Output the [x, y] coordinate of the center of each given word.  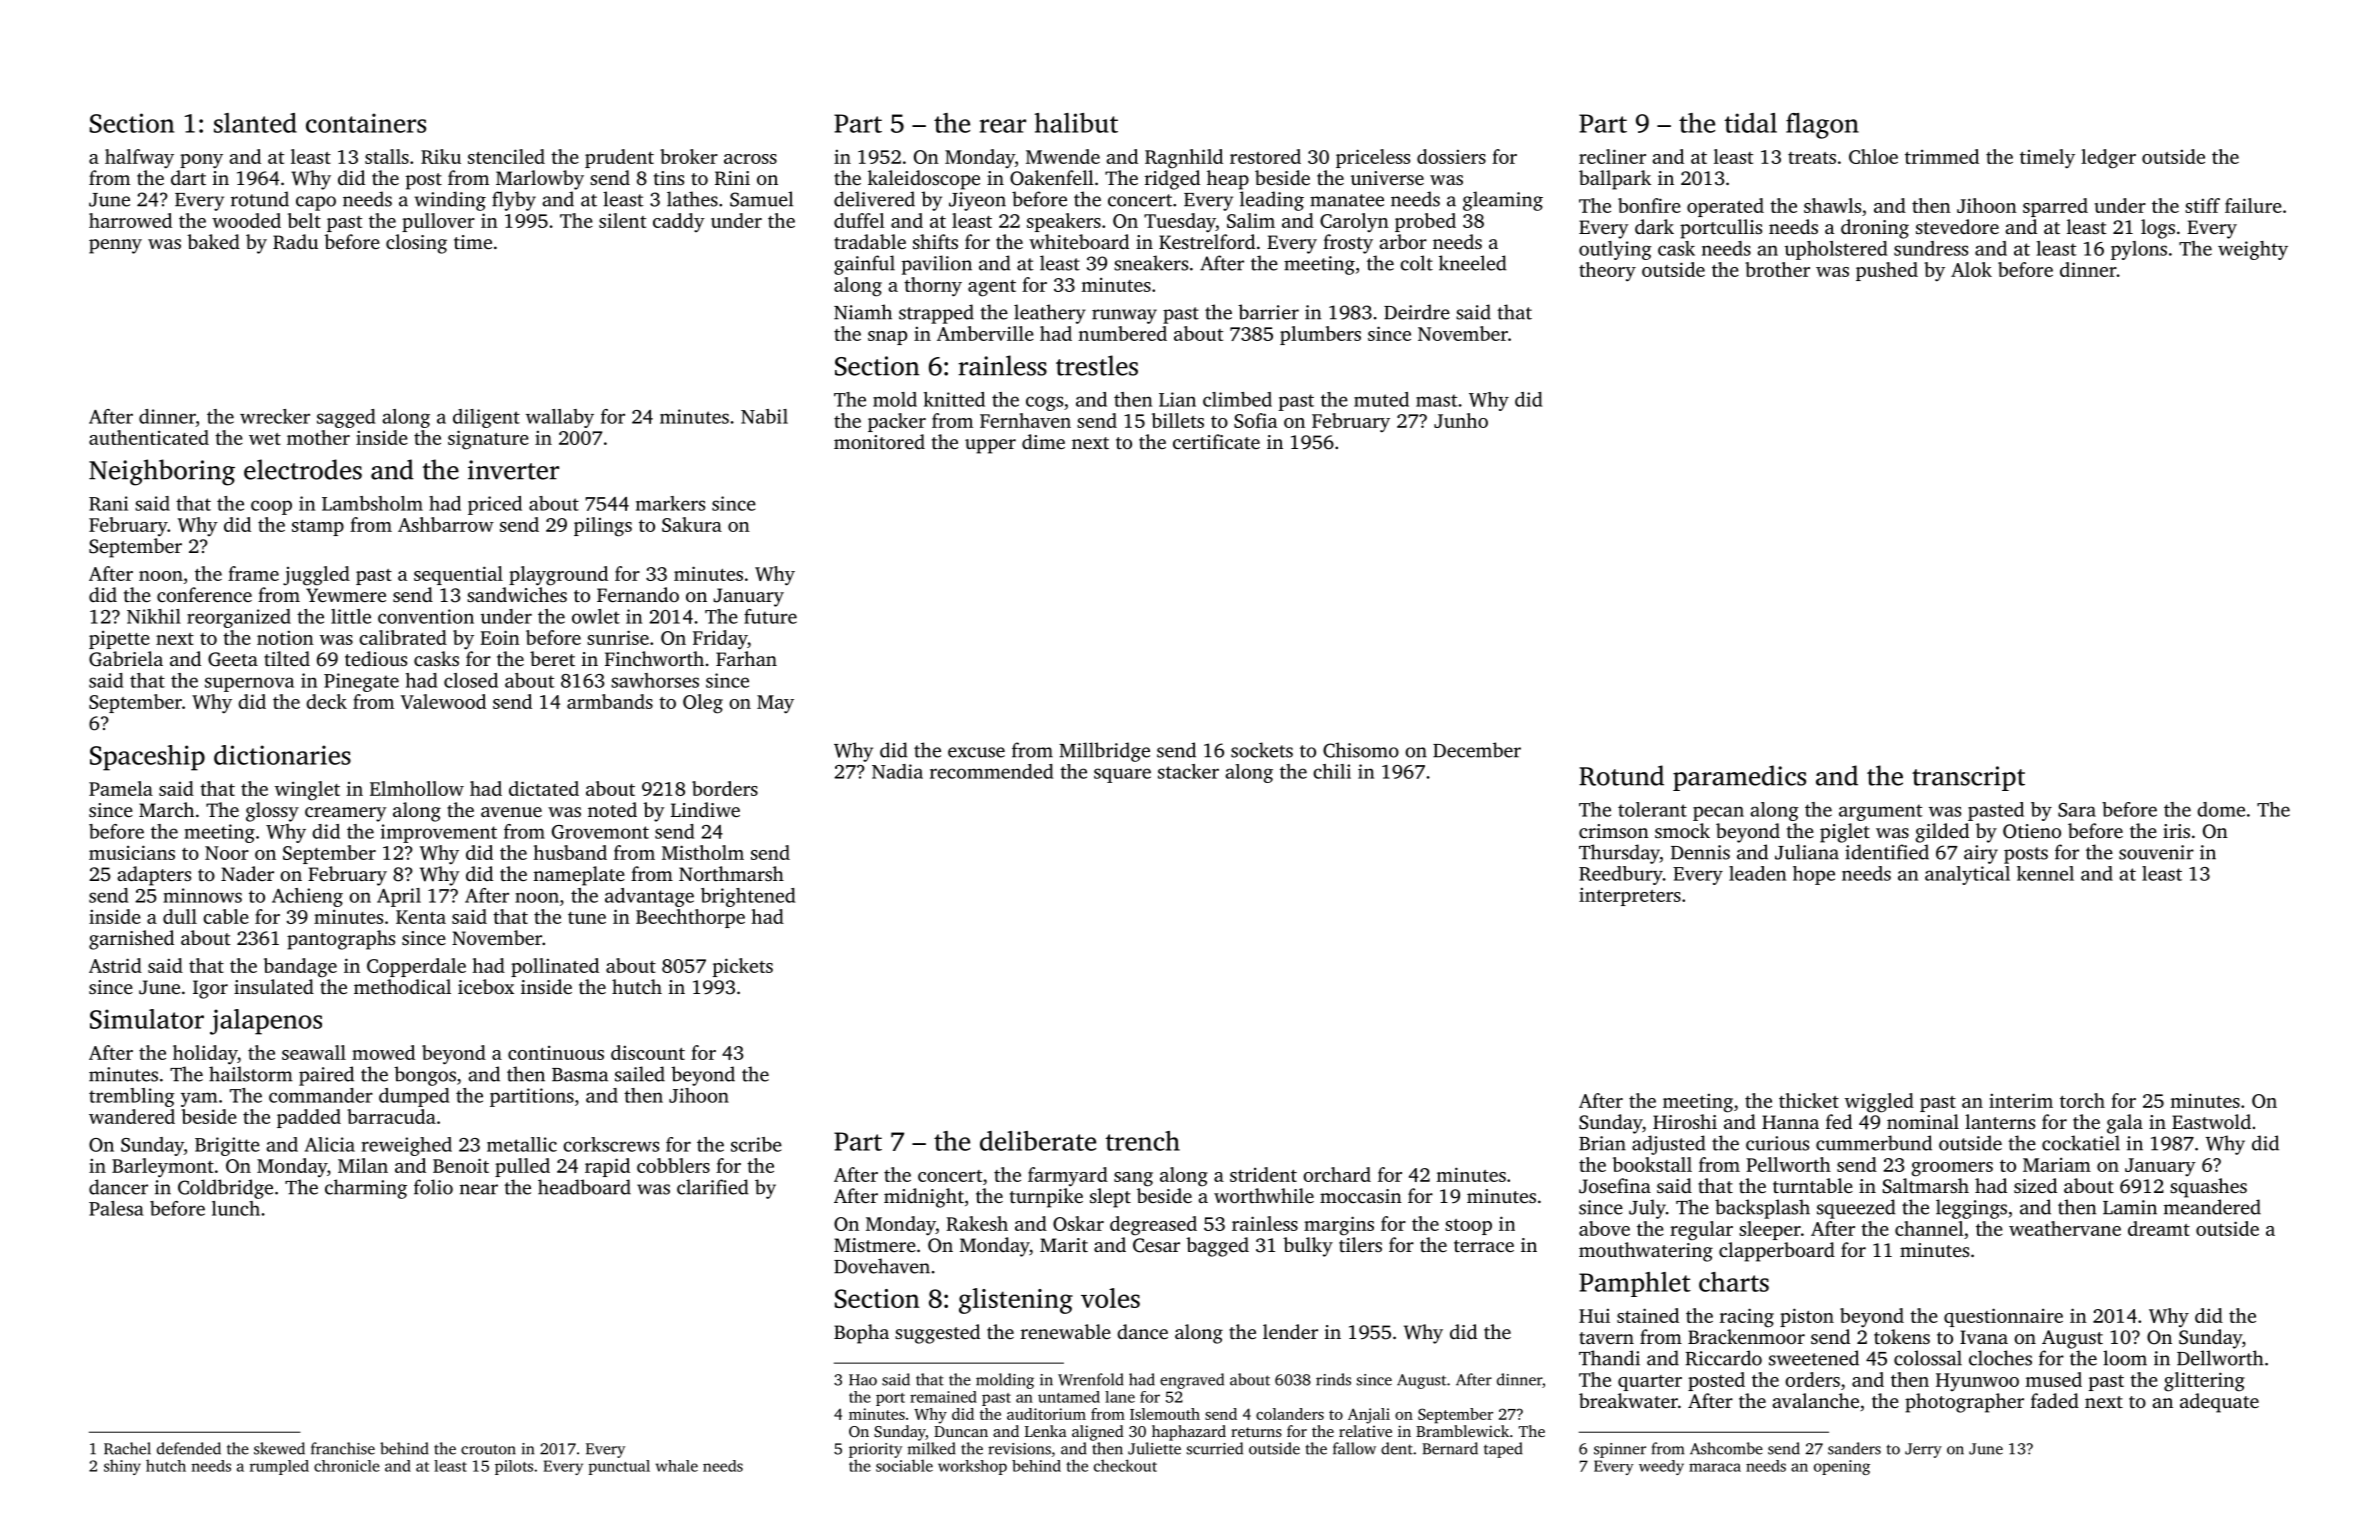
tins [669, 178]
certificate [1216, 441]
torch [2082, 1100]
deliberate [1038, 1141]
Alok [1971, 269]
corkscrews [611, 1144]
